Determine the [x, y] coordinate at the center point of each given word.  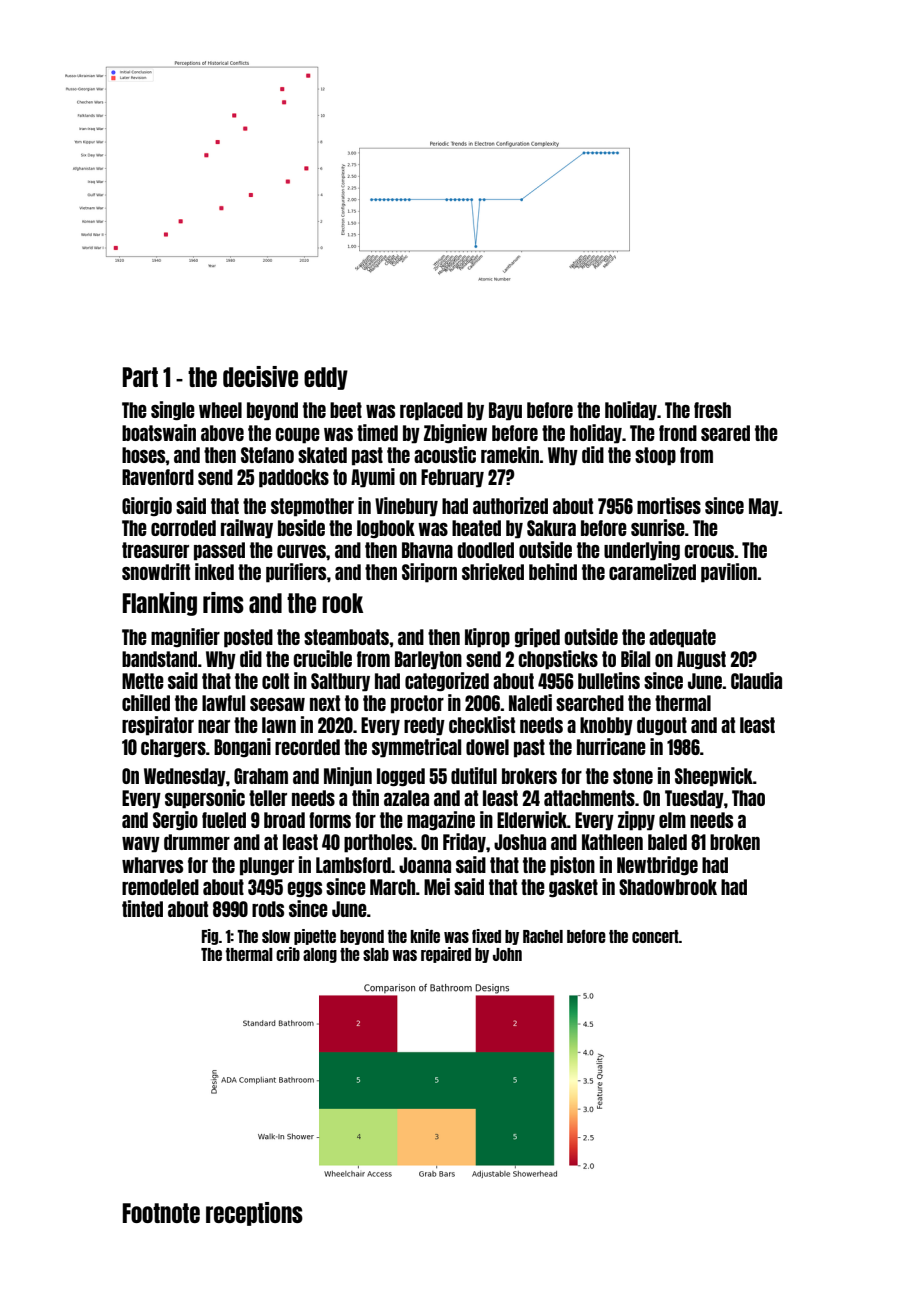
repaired [446, 955]
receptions [254, 1214]
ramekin [510, 454]
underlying [642, 551]
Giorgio [147, 506]
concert [655, 936]
